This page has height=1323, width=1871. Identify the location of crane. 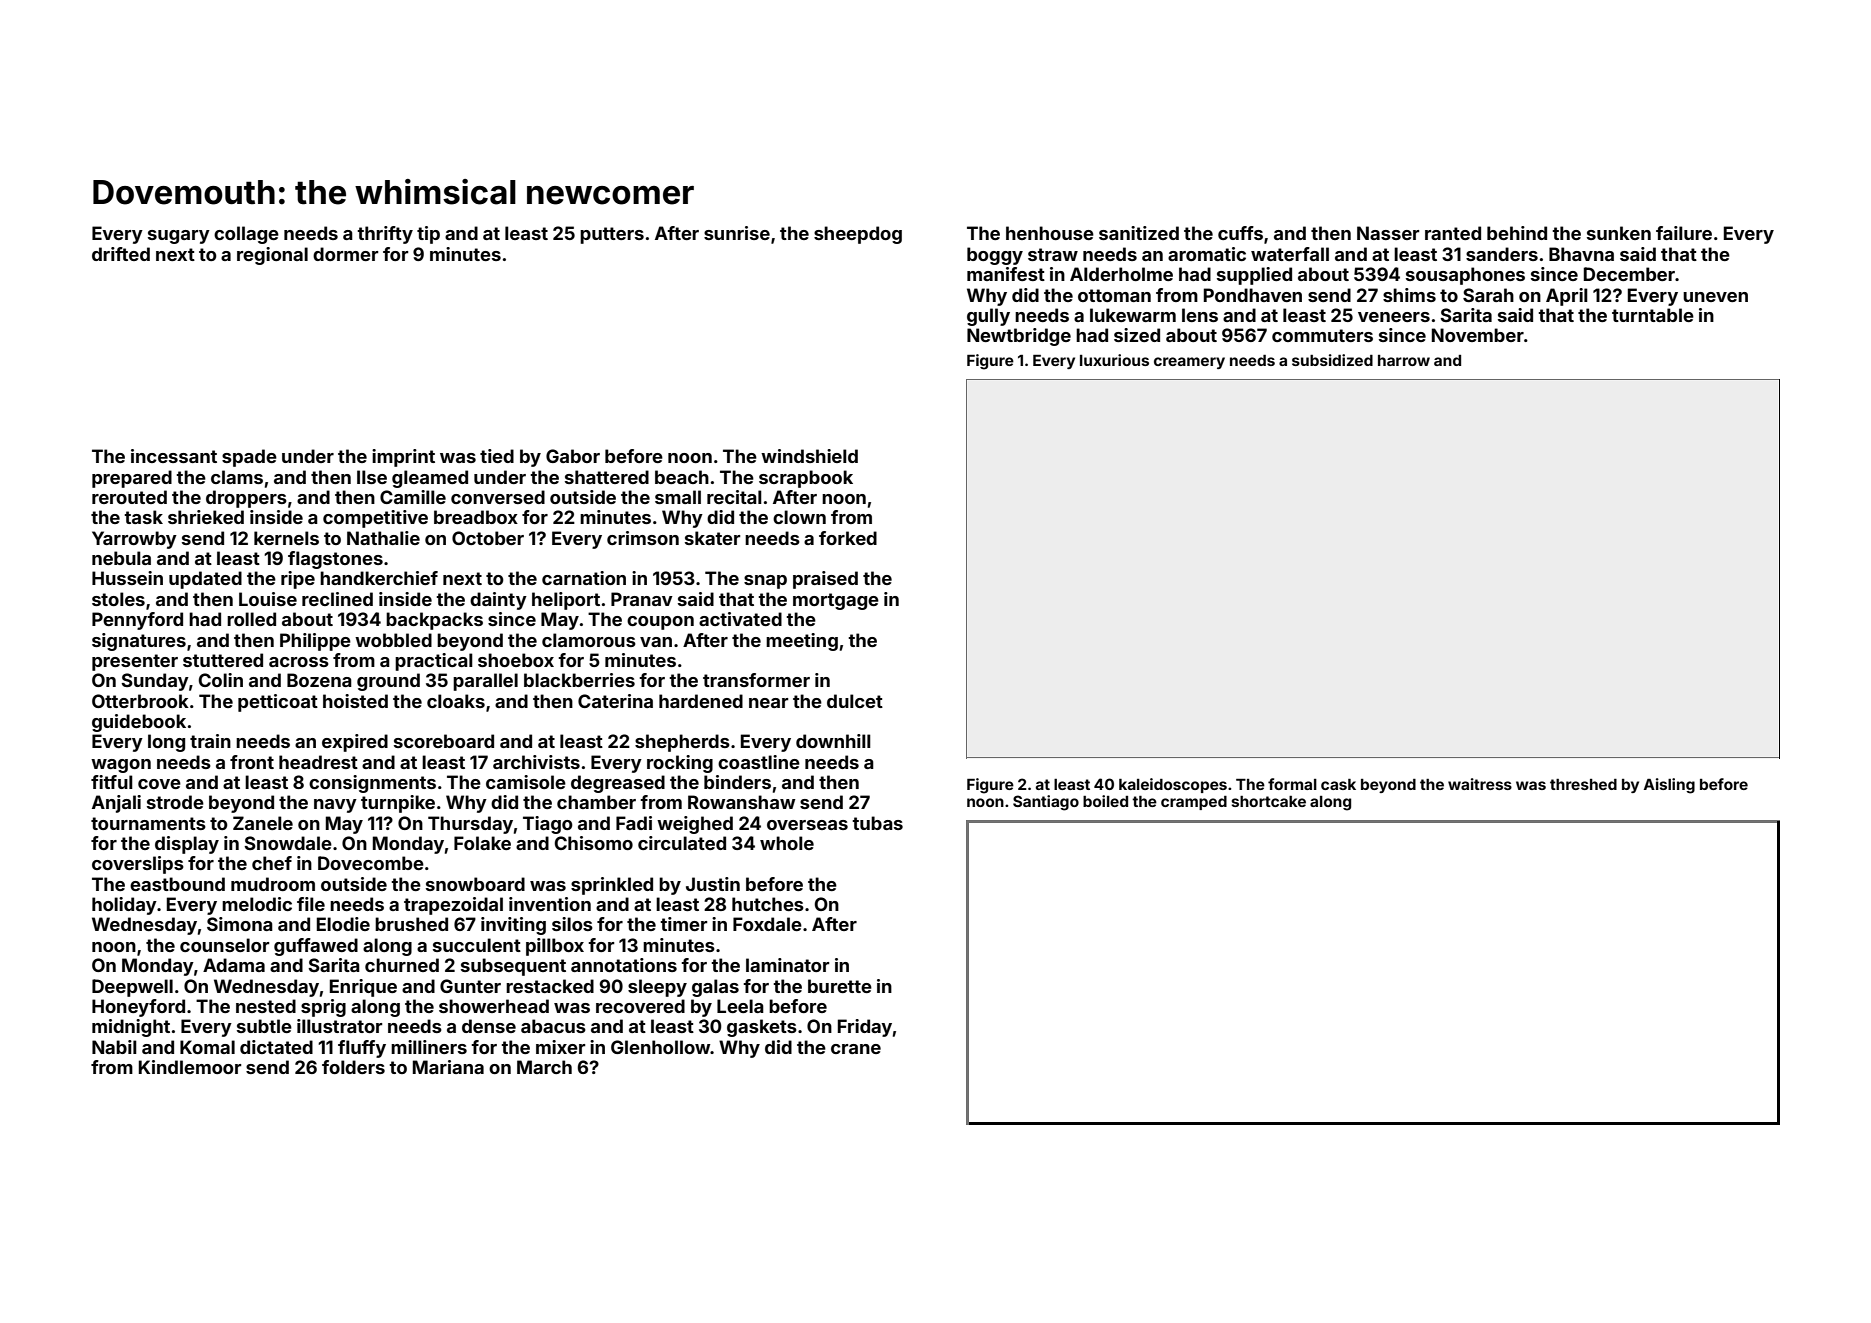
(856, 1049).
